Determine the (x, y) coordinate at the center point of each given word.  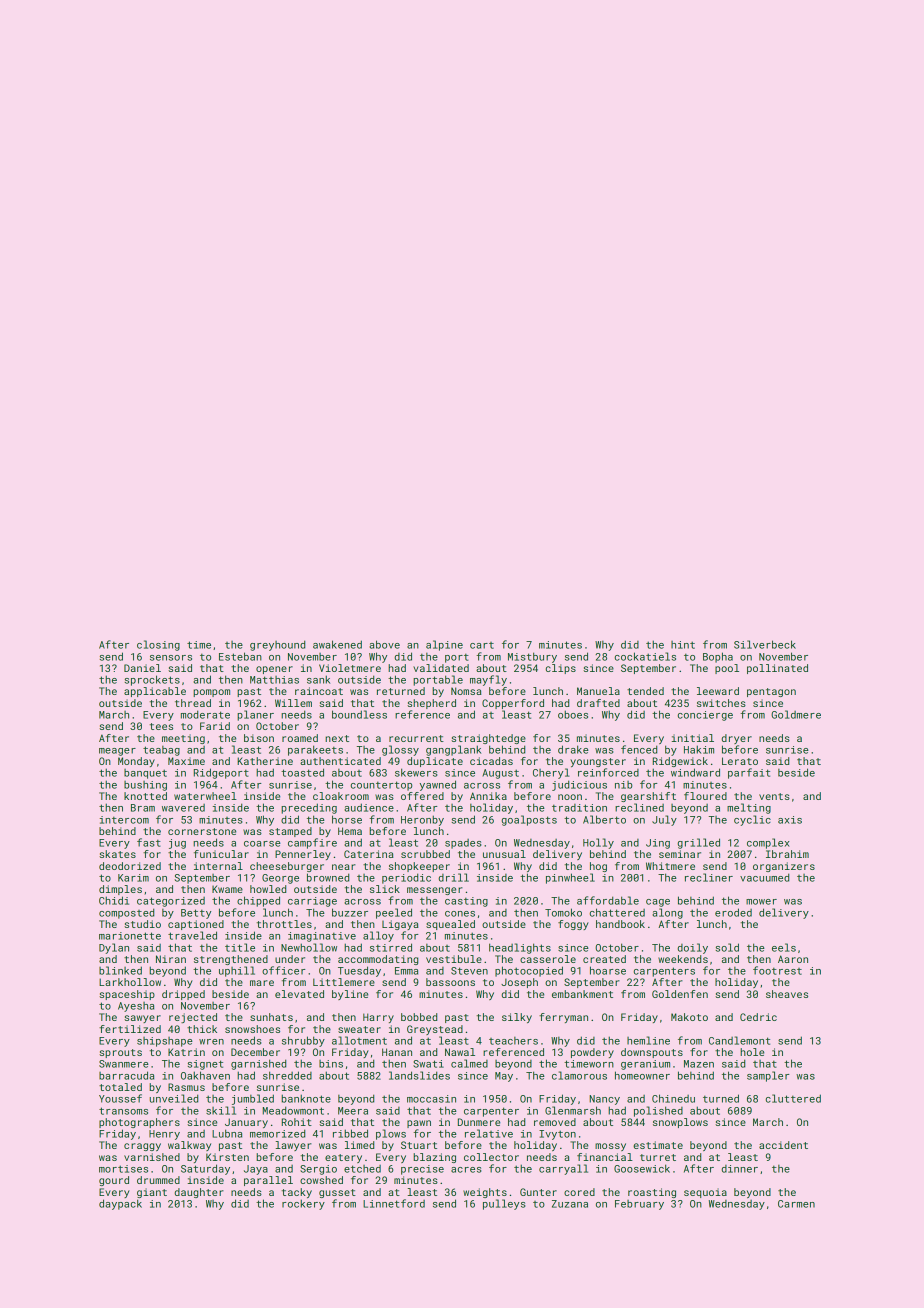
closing (158, 645)
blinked (120, 970)
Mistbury (532, 657)
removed (555, 1122)
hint (683, 645)
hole (752, 1052)
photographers (139, 1123)
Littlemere (344, 982)
